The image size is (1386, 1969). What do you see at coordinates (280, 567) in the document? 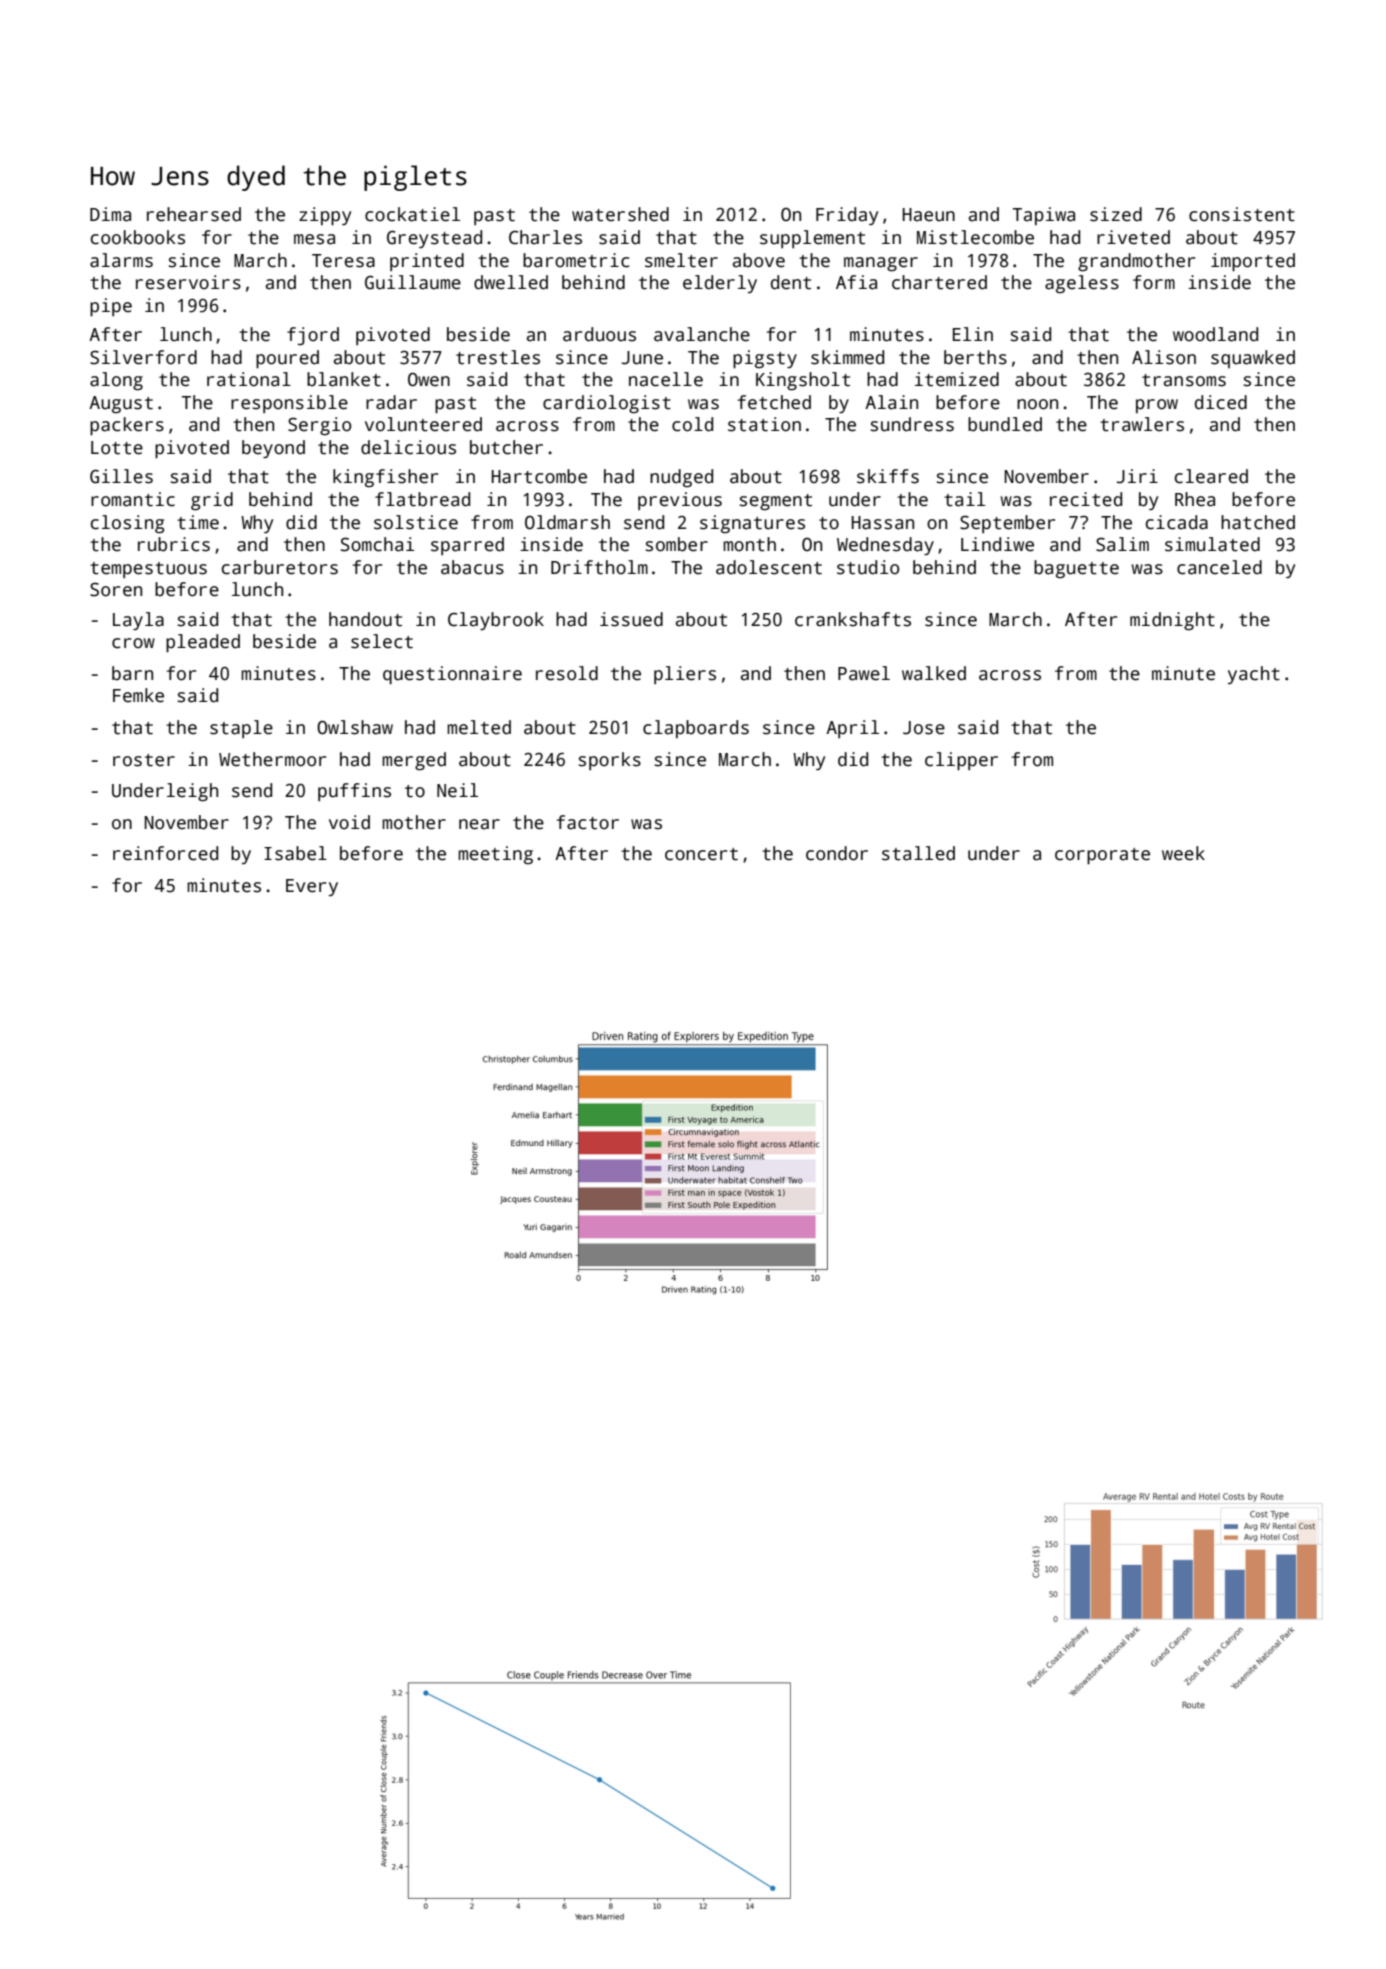
I see `carburetors` at bounding box center [280, 567].
